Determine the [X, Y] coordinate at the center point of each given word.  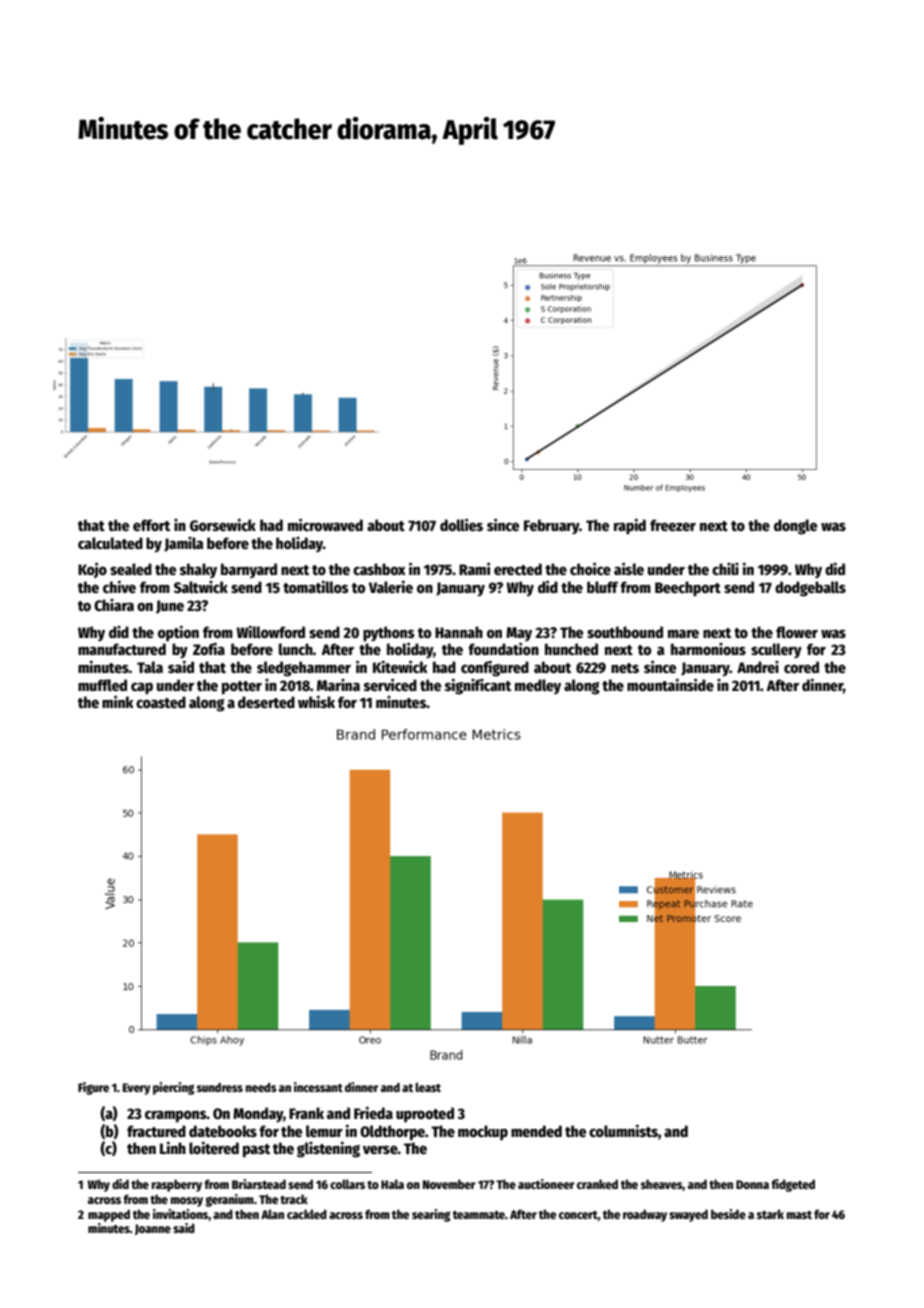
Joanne [153, 1229]
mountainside [670, 684]
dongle [795, 527]
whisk [316, 701]
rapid [630, 526]
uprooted [425, 1114]
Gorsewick [223, 524]
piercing [173, 1088]
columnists [623, 1130]
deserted [266, 702]
